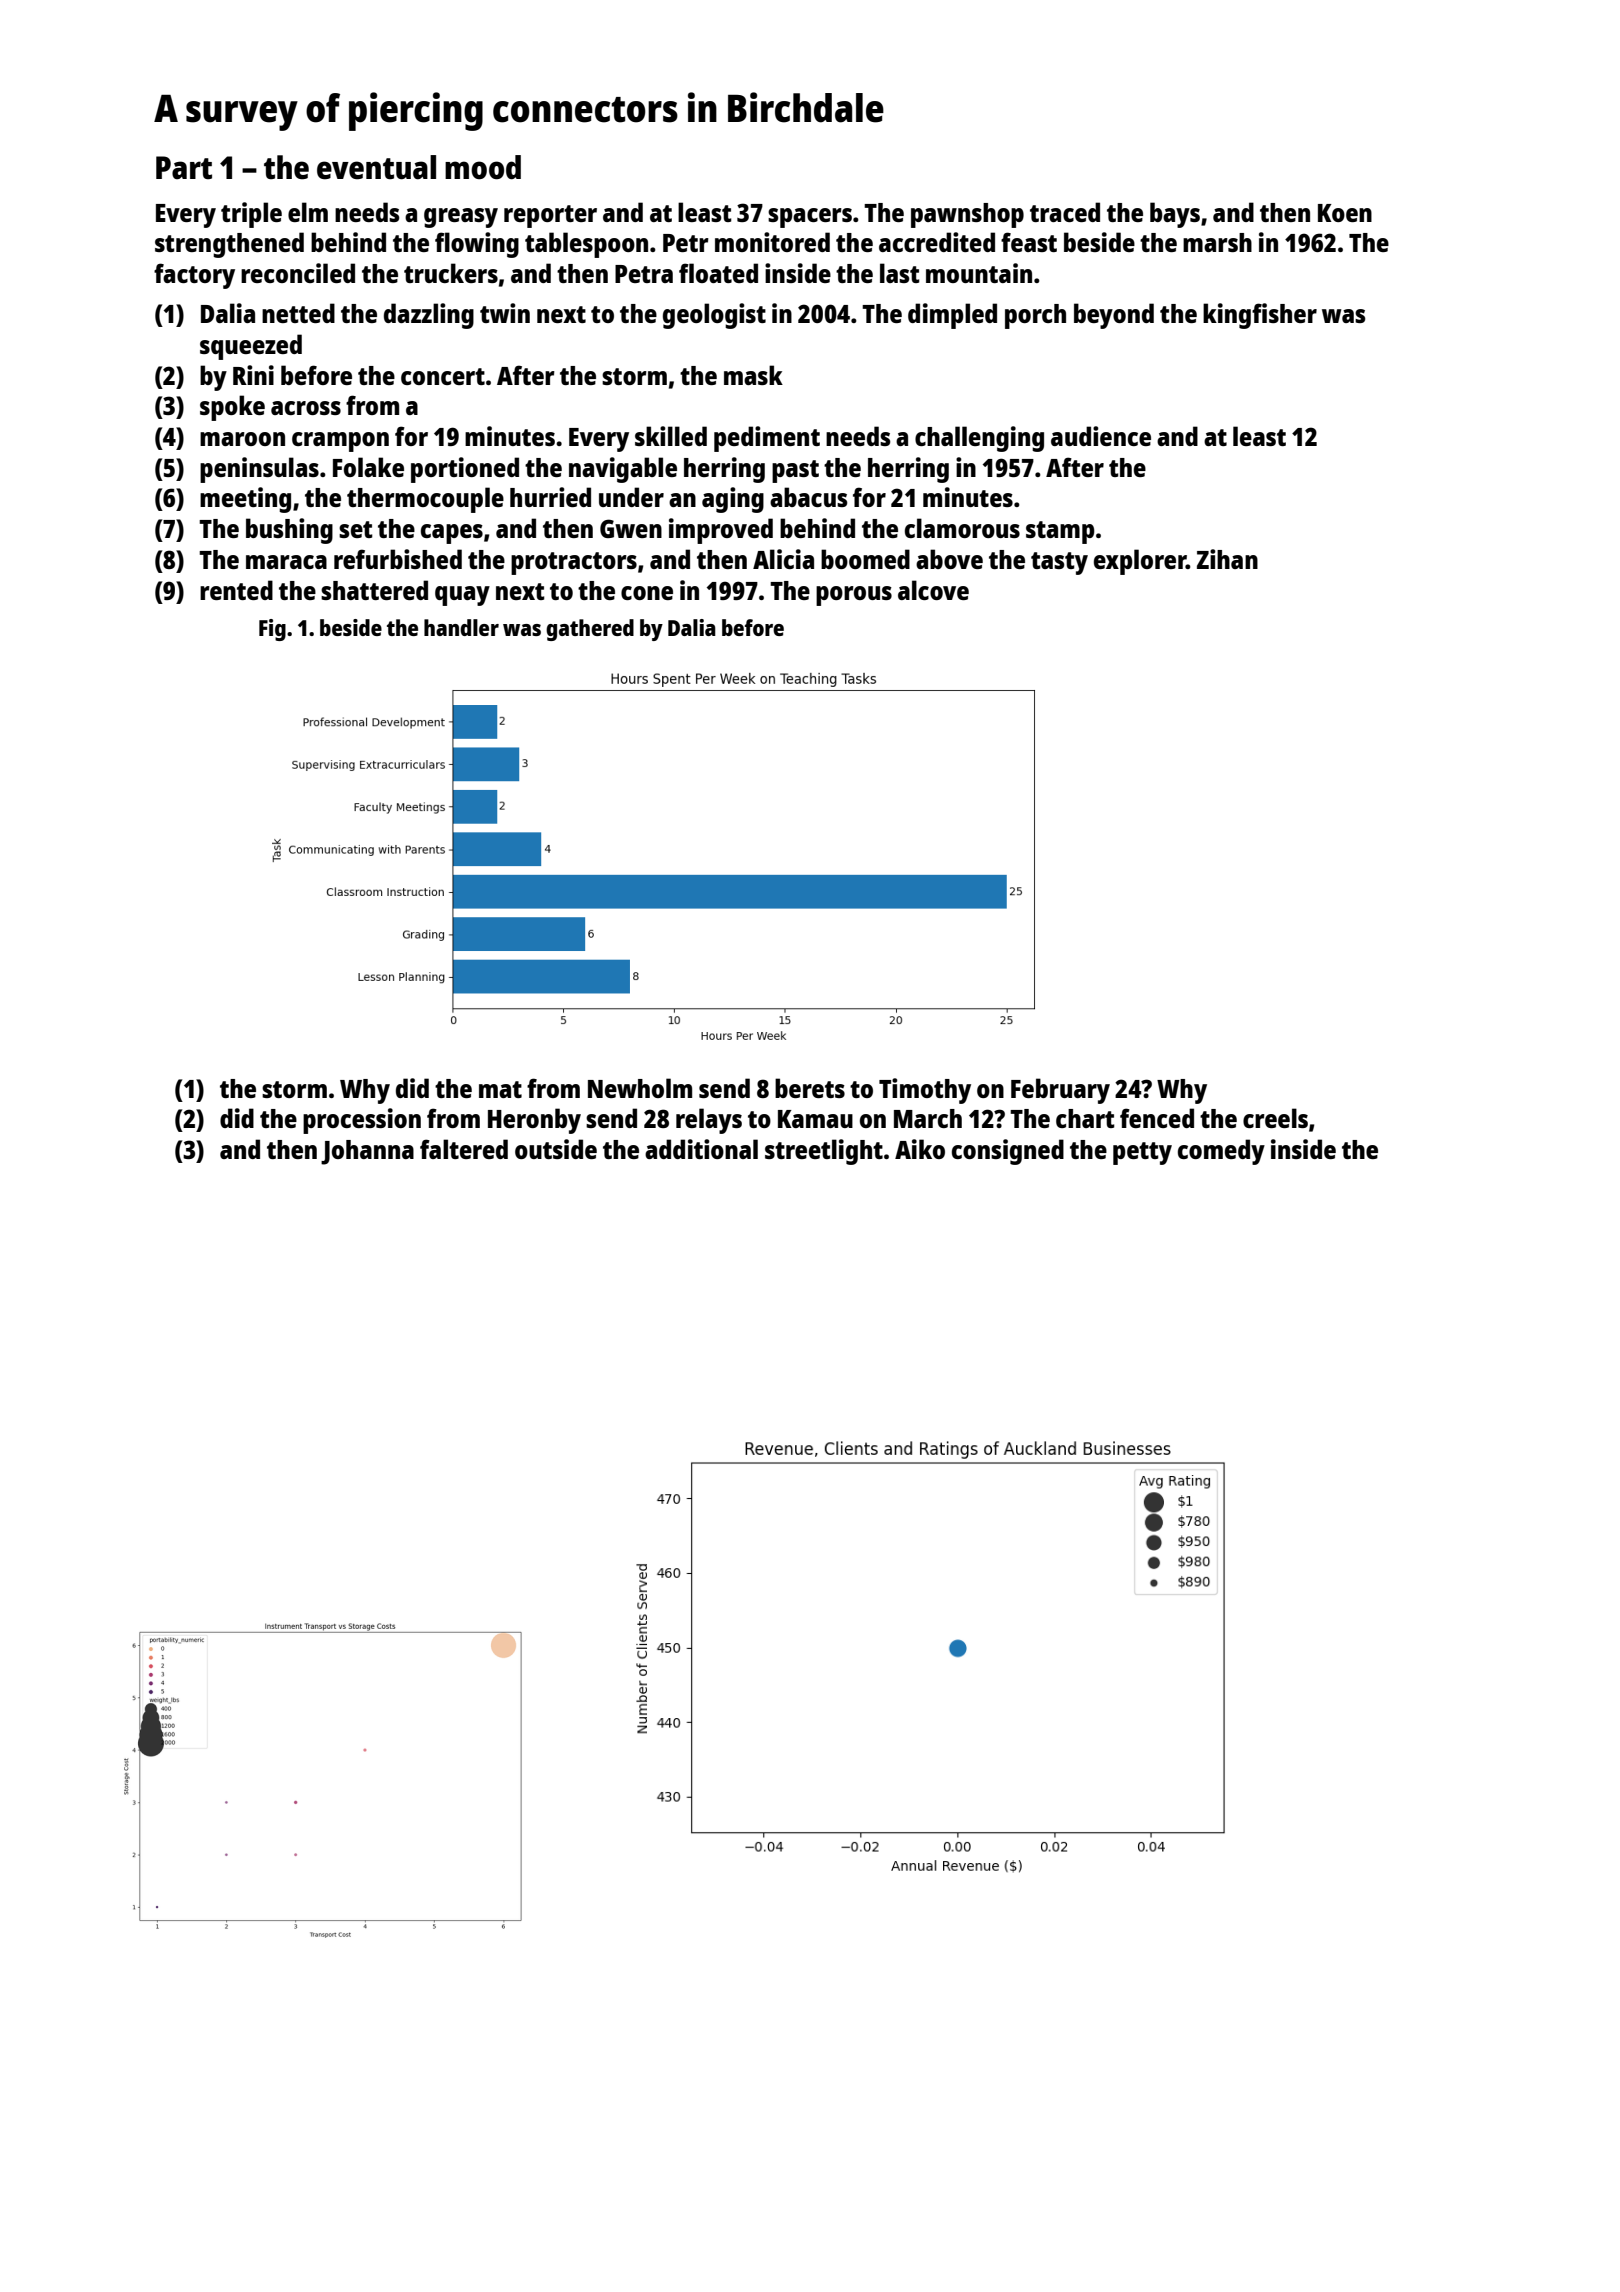  What do you see at coordinates (376, 167) in the screenshot?
I see `eventual` at bounding box center [376, 167].
